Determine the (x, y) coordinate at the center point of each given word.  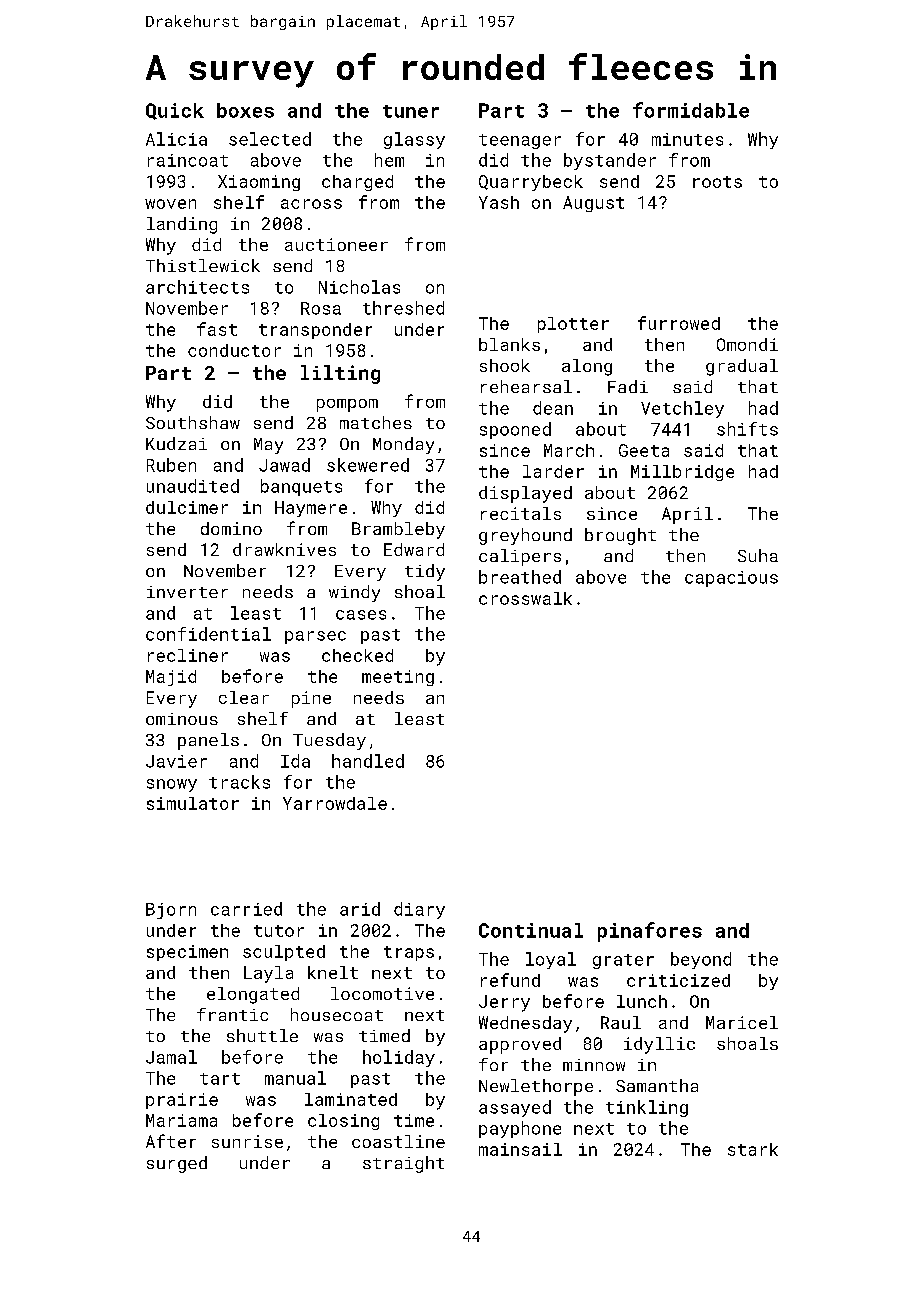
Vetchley (682, 409)
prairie (182, 1101)
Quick (175, 111)
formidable (691, 110)
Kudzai (176, 443)
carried (246, 909)
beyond (701, 960)
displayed (525, 494)
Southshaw (193, 422)
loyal (551, 960)
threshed (403, 308)
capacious (731, 579)
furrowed (679, 323)
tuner (411, 111)
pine (311, 699)
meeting (398, 678)
